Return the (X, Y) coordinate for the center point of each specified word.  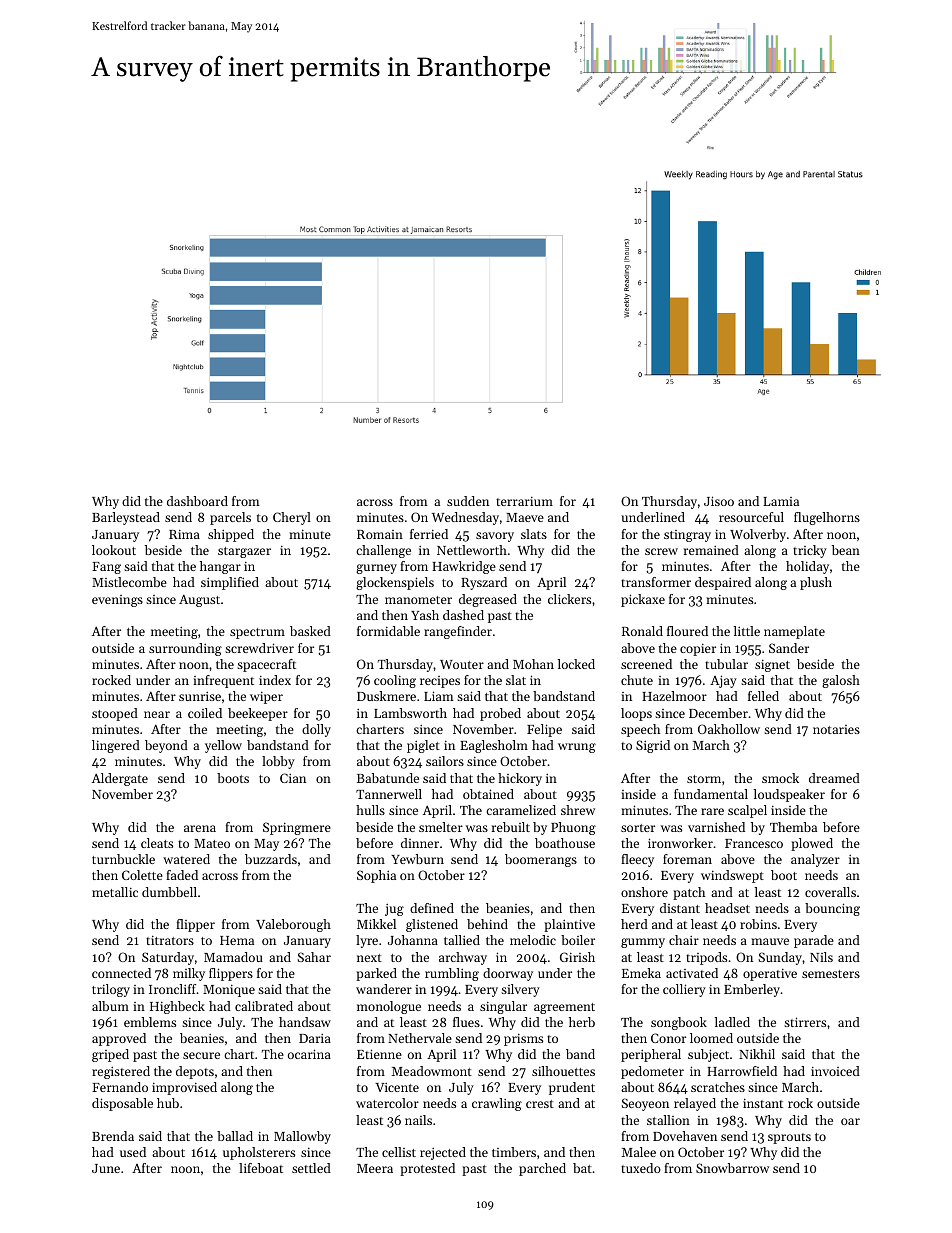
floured (687, 631)
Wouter (462, 664)
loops (636, 714)
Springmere (297, 828)
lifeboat (261, 1168)
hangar (220, 567)
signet (772, 666)
